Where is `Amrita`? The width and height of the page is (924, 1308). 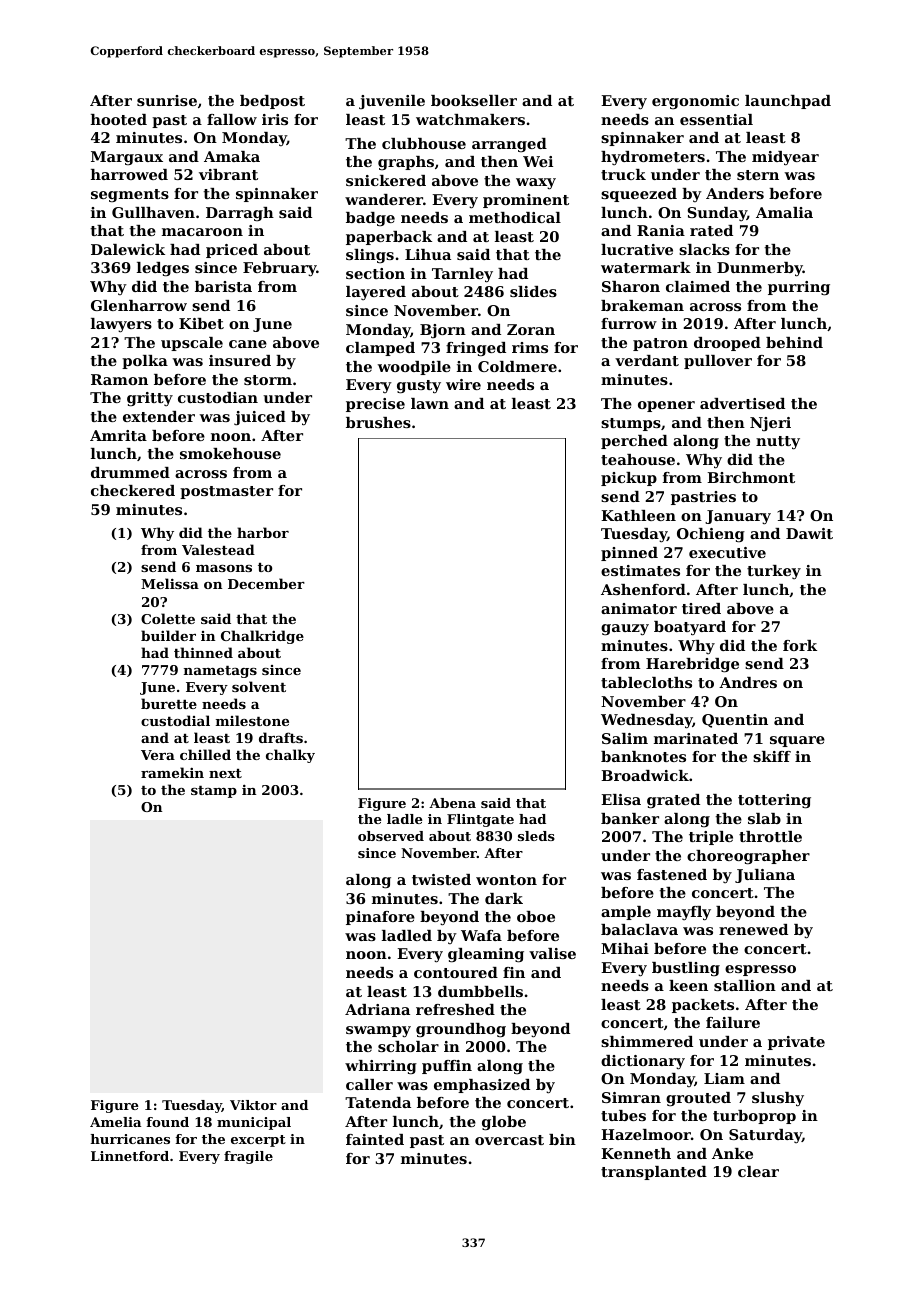 Amrita is located at coordinates (118, 435).
